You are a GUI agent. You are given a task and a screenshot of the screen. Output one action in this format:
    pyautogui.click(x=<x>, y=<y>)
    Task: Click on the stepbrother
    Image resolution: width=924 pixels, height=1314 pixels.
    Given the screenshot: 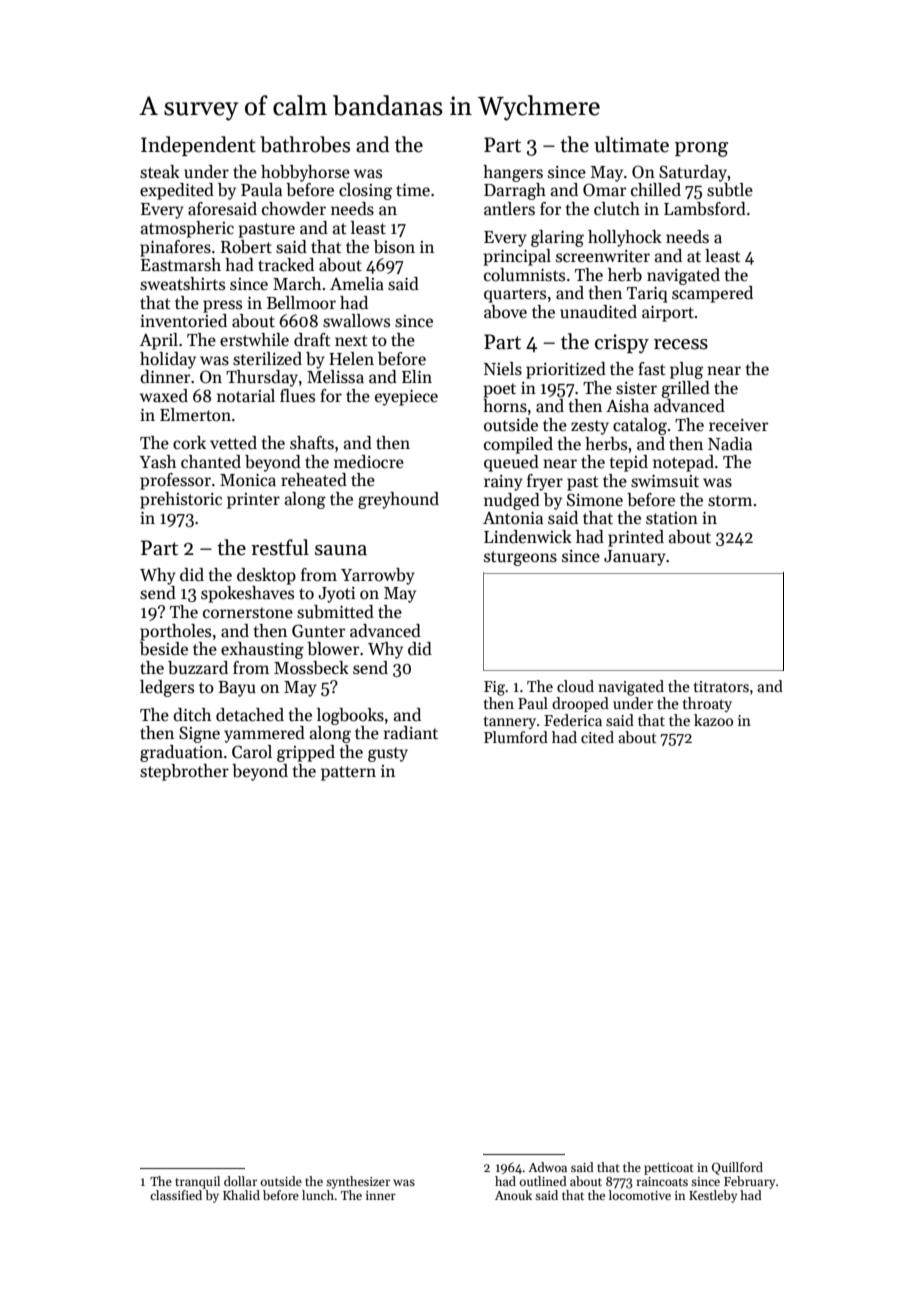 What is the action you would take?
    pyautogui.click(x=184, y=772)
